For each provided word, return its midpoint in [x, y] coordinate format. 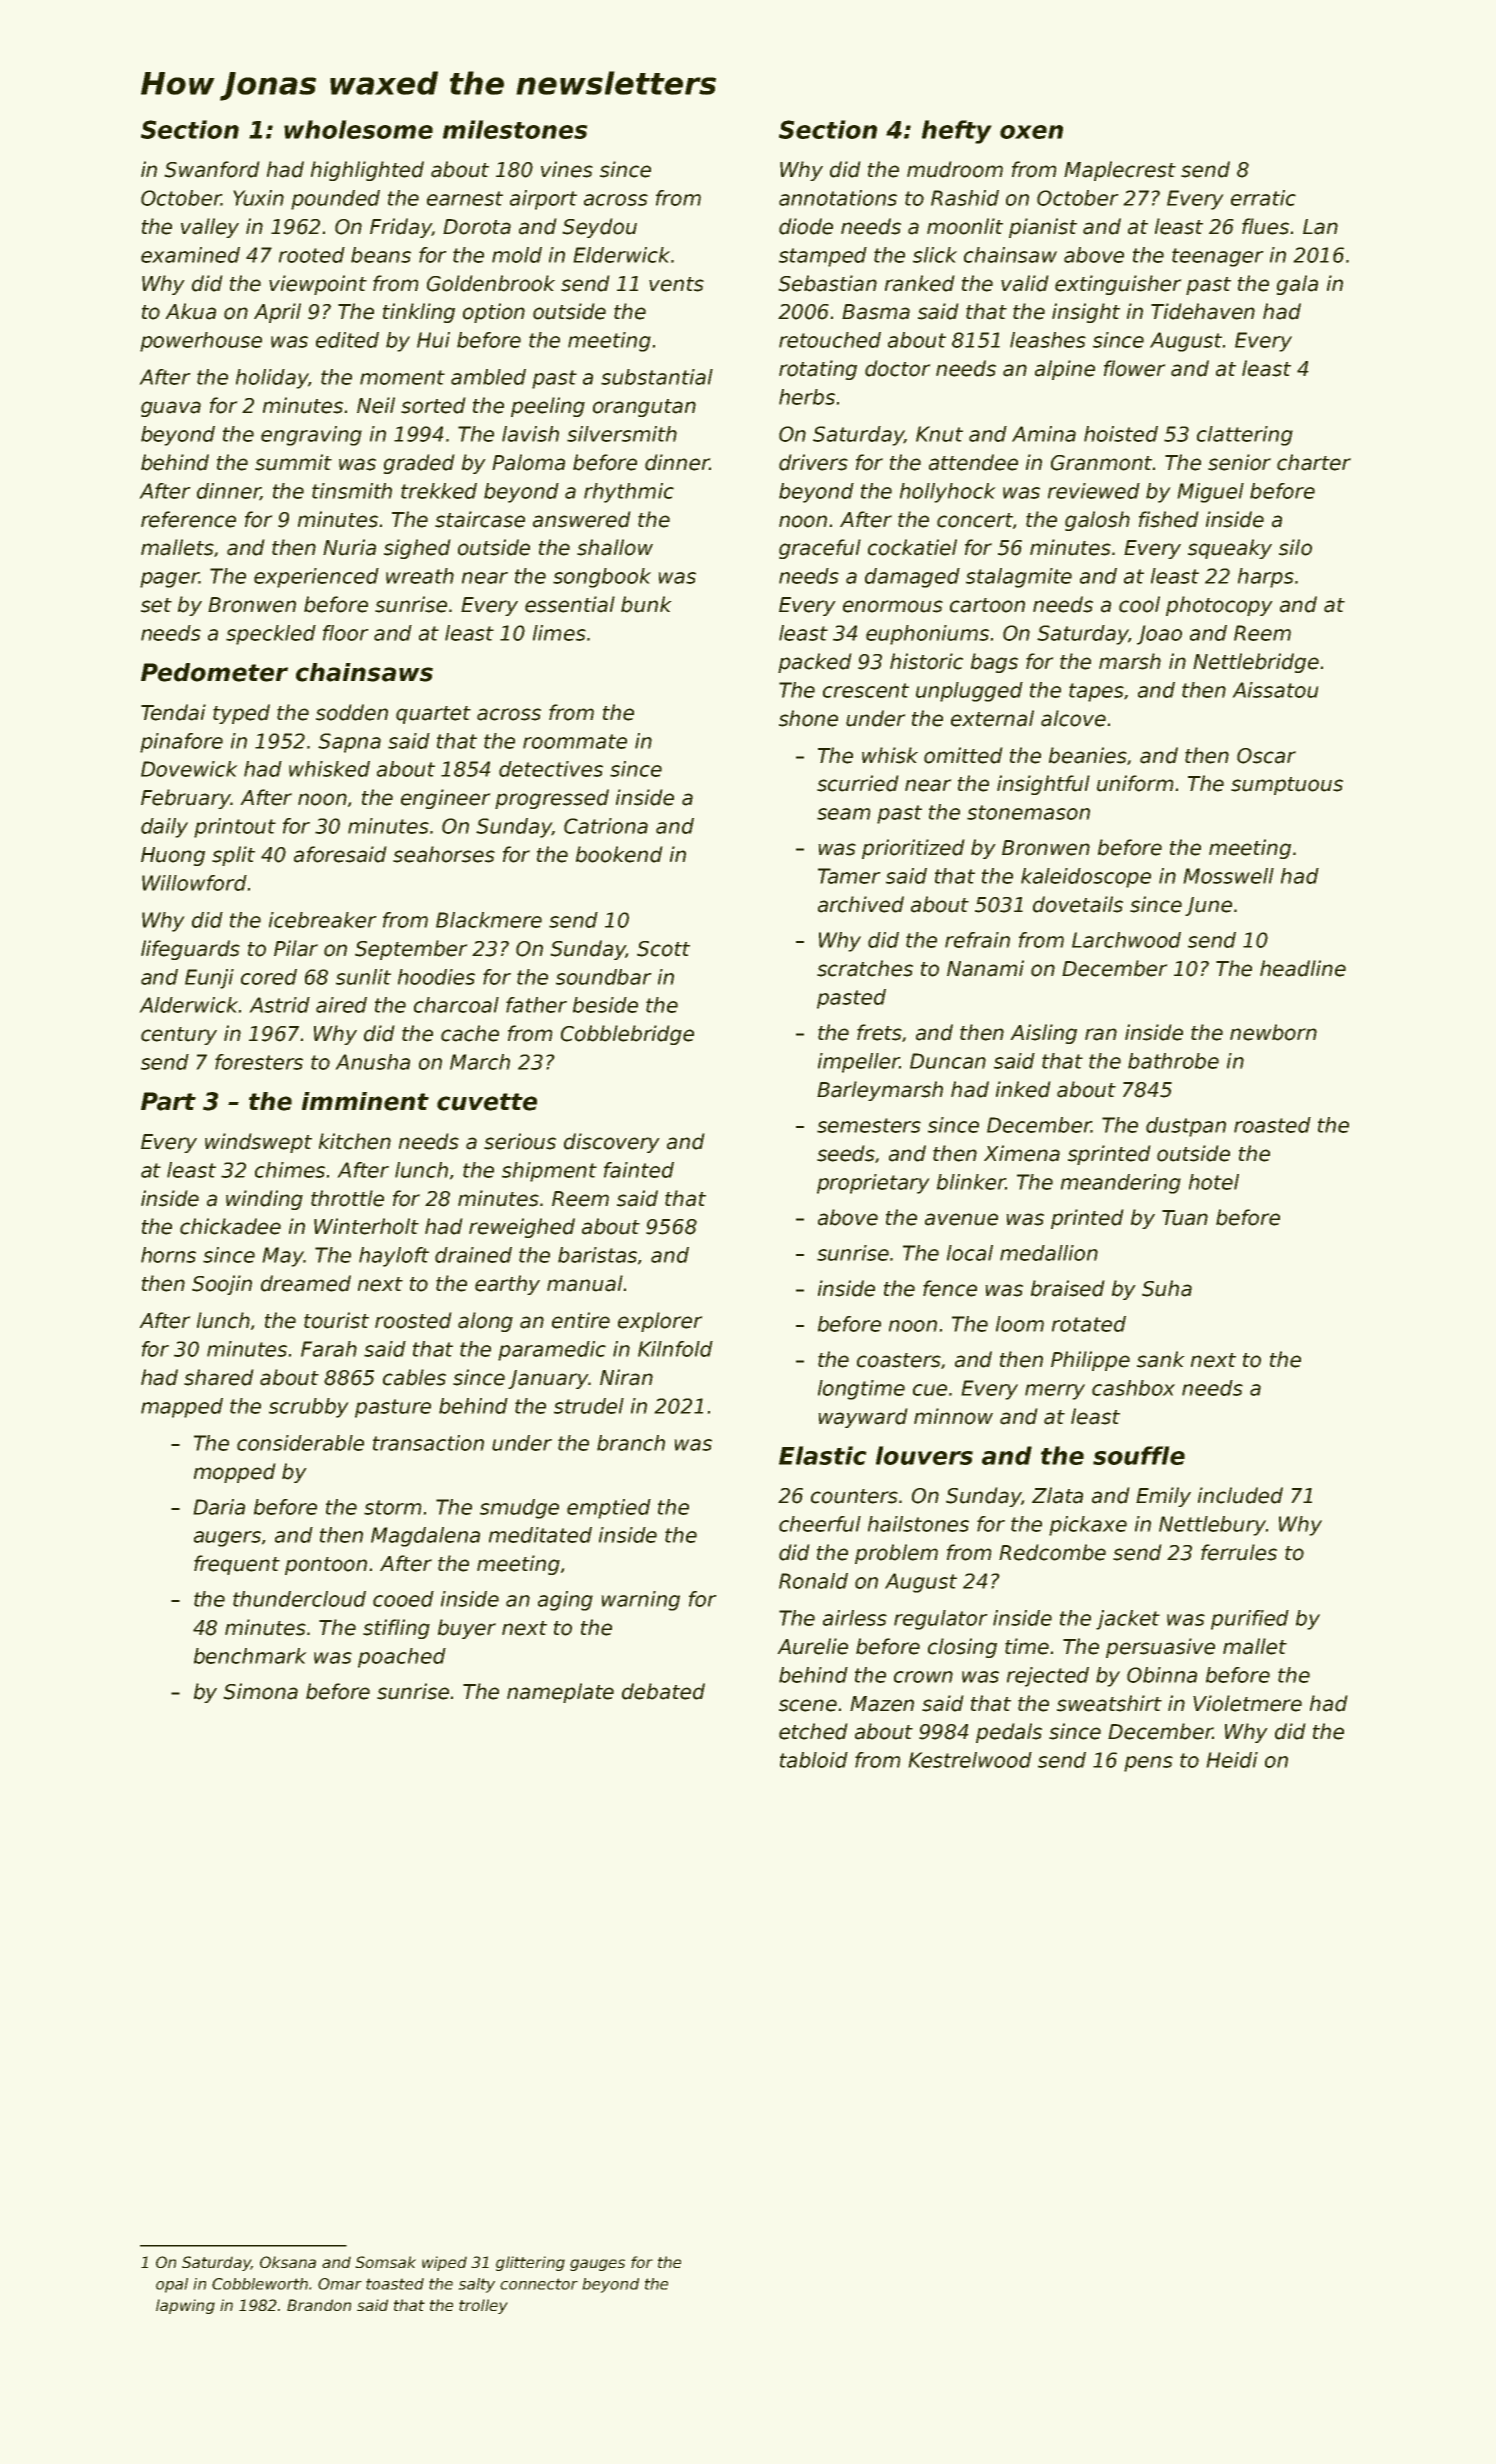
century [179, 1036]
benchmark [250, 1656]
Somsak [386, 2262]
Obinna [1162, 1675]
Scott [663, 949]
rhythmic [629, 493]
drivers [813, 462]
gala [1297, 285]
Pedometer [214, 672]
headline [1303, 968]
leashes [1048, 340]
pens [1148, 1764]
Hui [433, 340]
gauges [597, 2265]
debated [663, 1691]
